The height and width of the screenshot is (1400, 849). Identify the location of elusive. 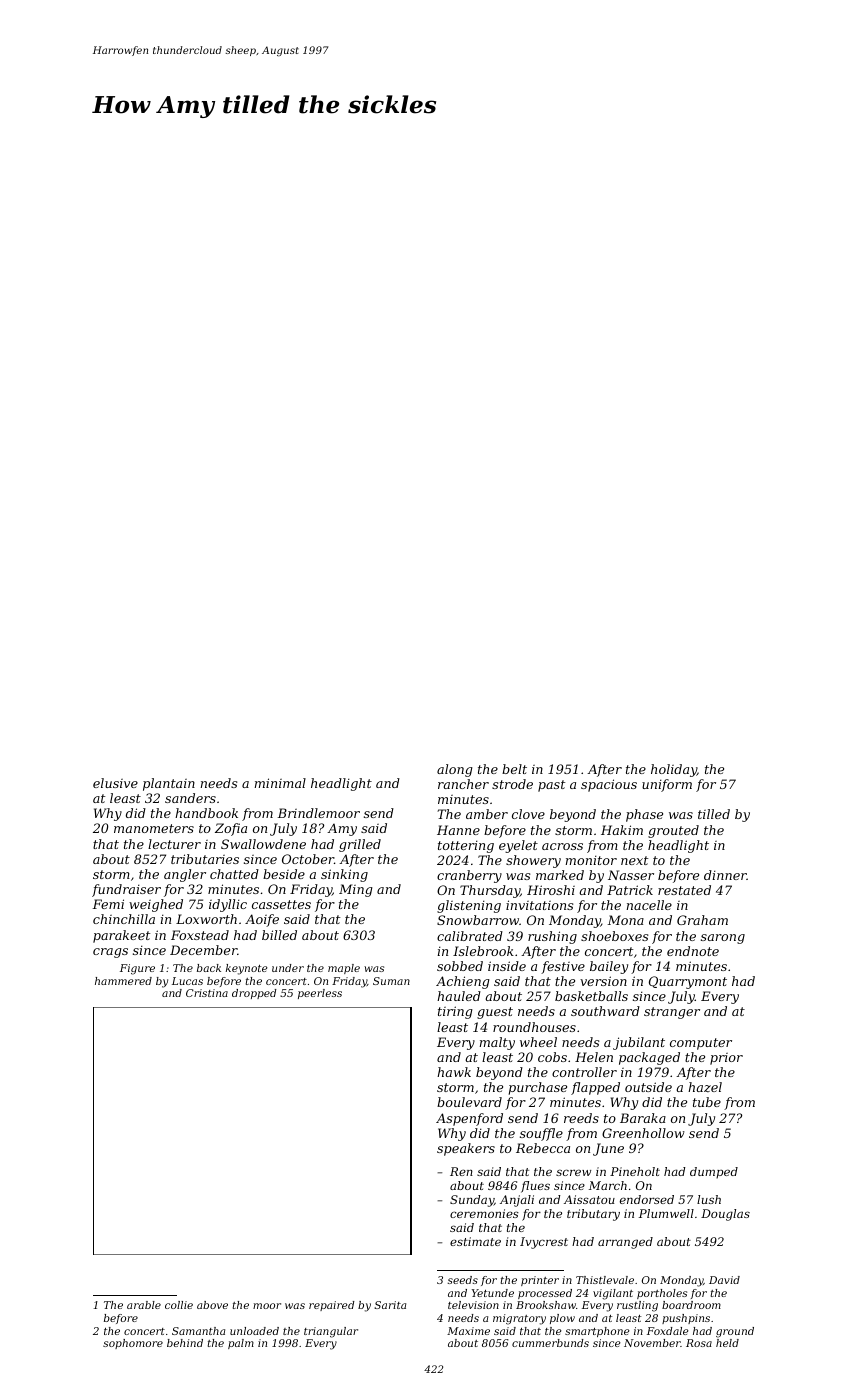
(115, 783).
